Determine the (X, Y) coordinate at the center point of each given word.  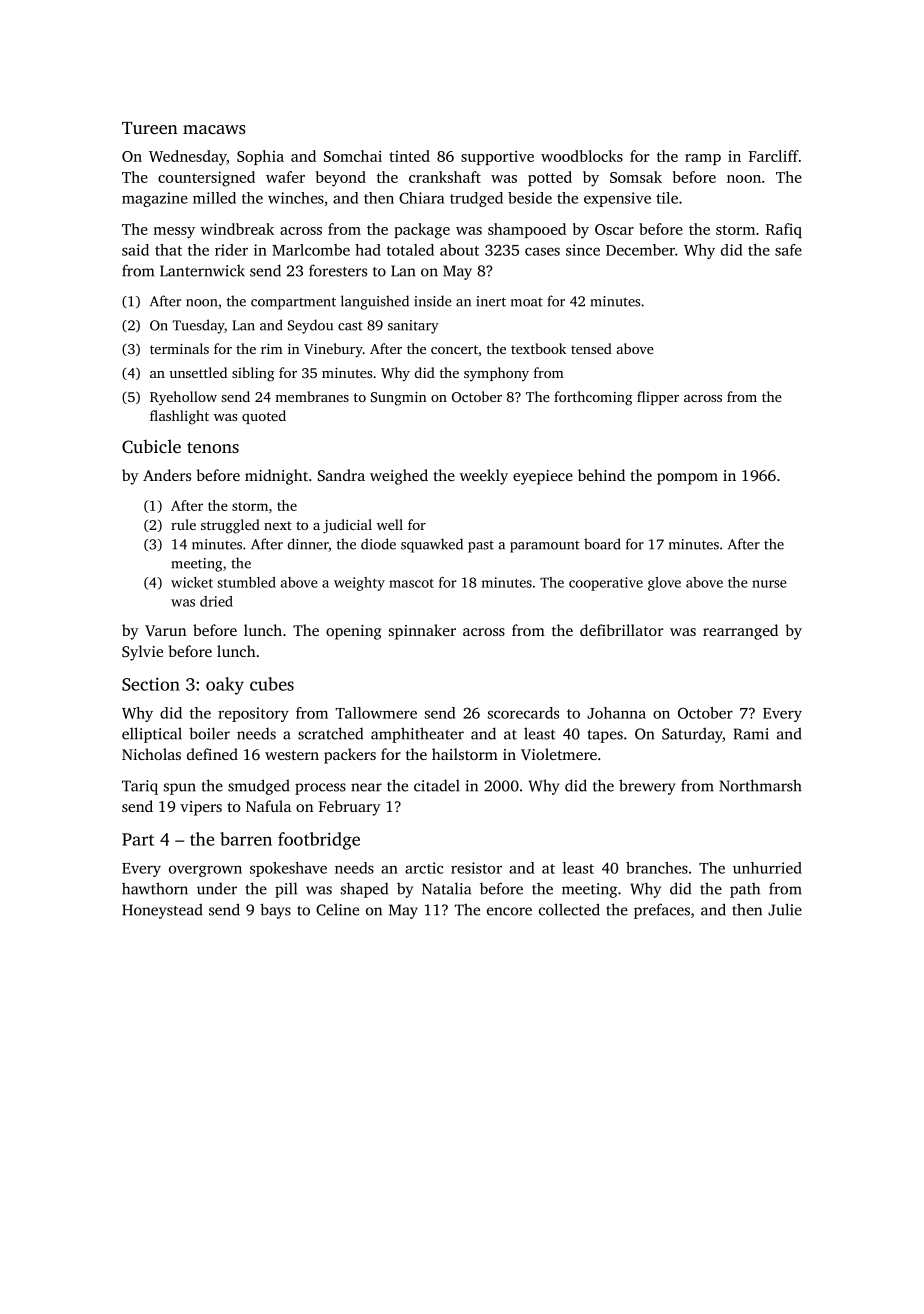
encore (509, 911)
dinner (308, 545)
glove (664, 584)
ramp (703, 159)
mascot (411, 583)
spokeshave (288, 869)
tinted (409, 156)
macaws (214, 129)
